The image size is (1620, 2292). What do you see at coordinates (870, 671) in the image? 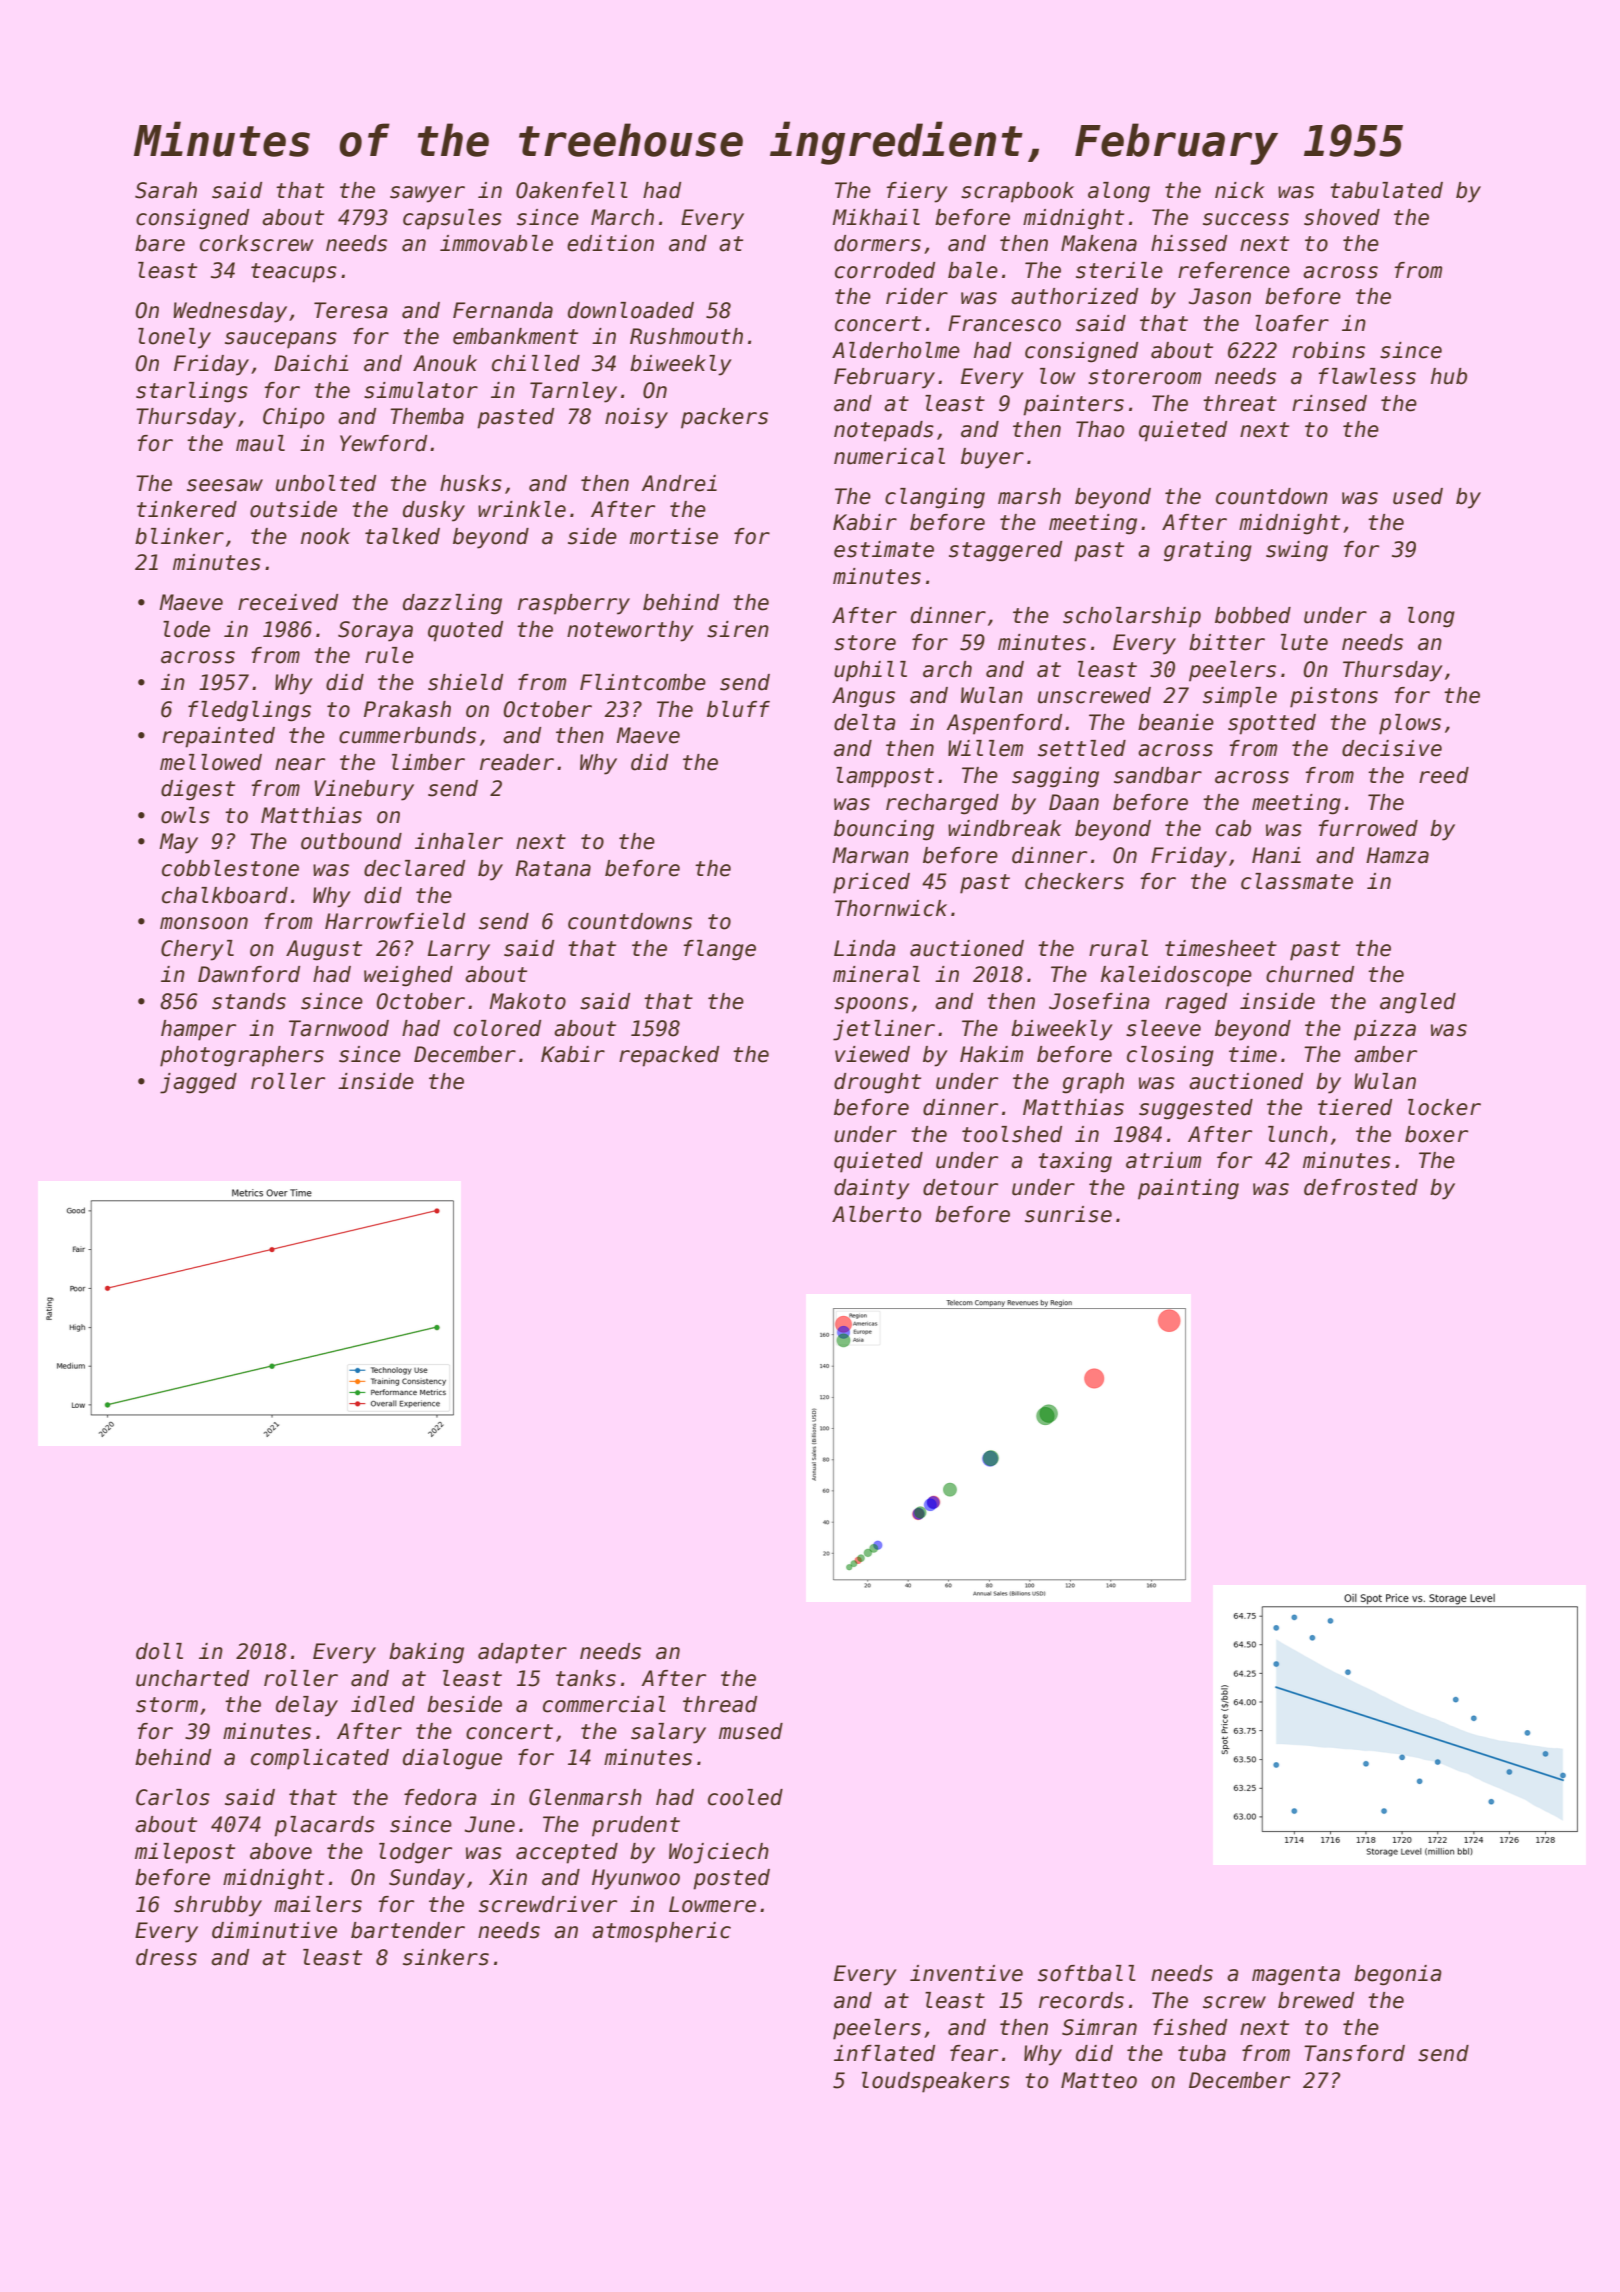
I see `uphill` at bounding box center [870, 671].
